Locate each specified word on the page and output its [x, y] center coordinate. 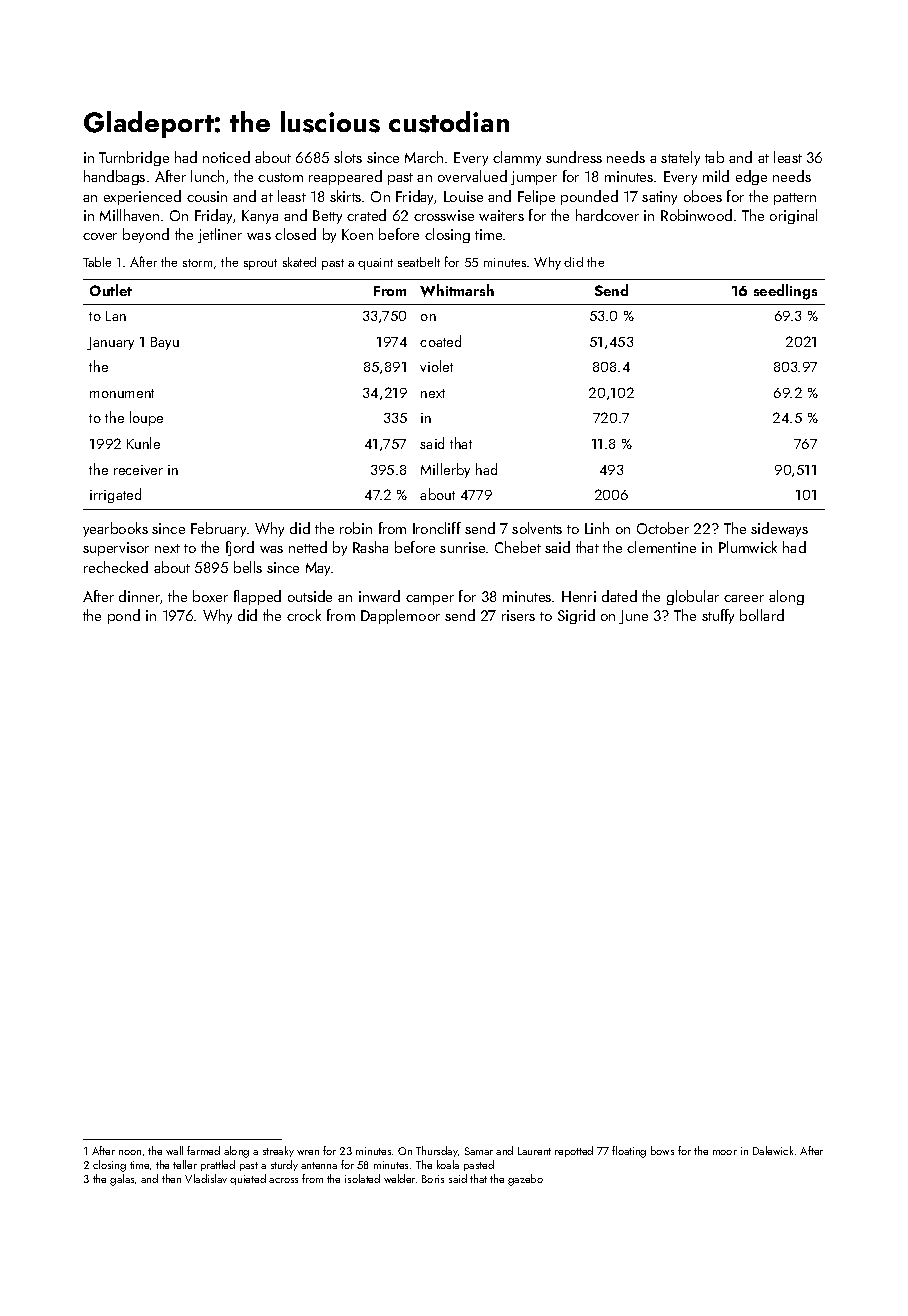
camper [430, 600]
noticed [226, 157]
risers [518, 615]
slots [348, 157]
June [633, 617]
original [793, 216]
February [218, 529]
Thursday [437, 1151]
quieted [248, 1179]
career [744, 598]
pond [124, 616]
